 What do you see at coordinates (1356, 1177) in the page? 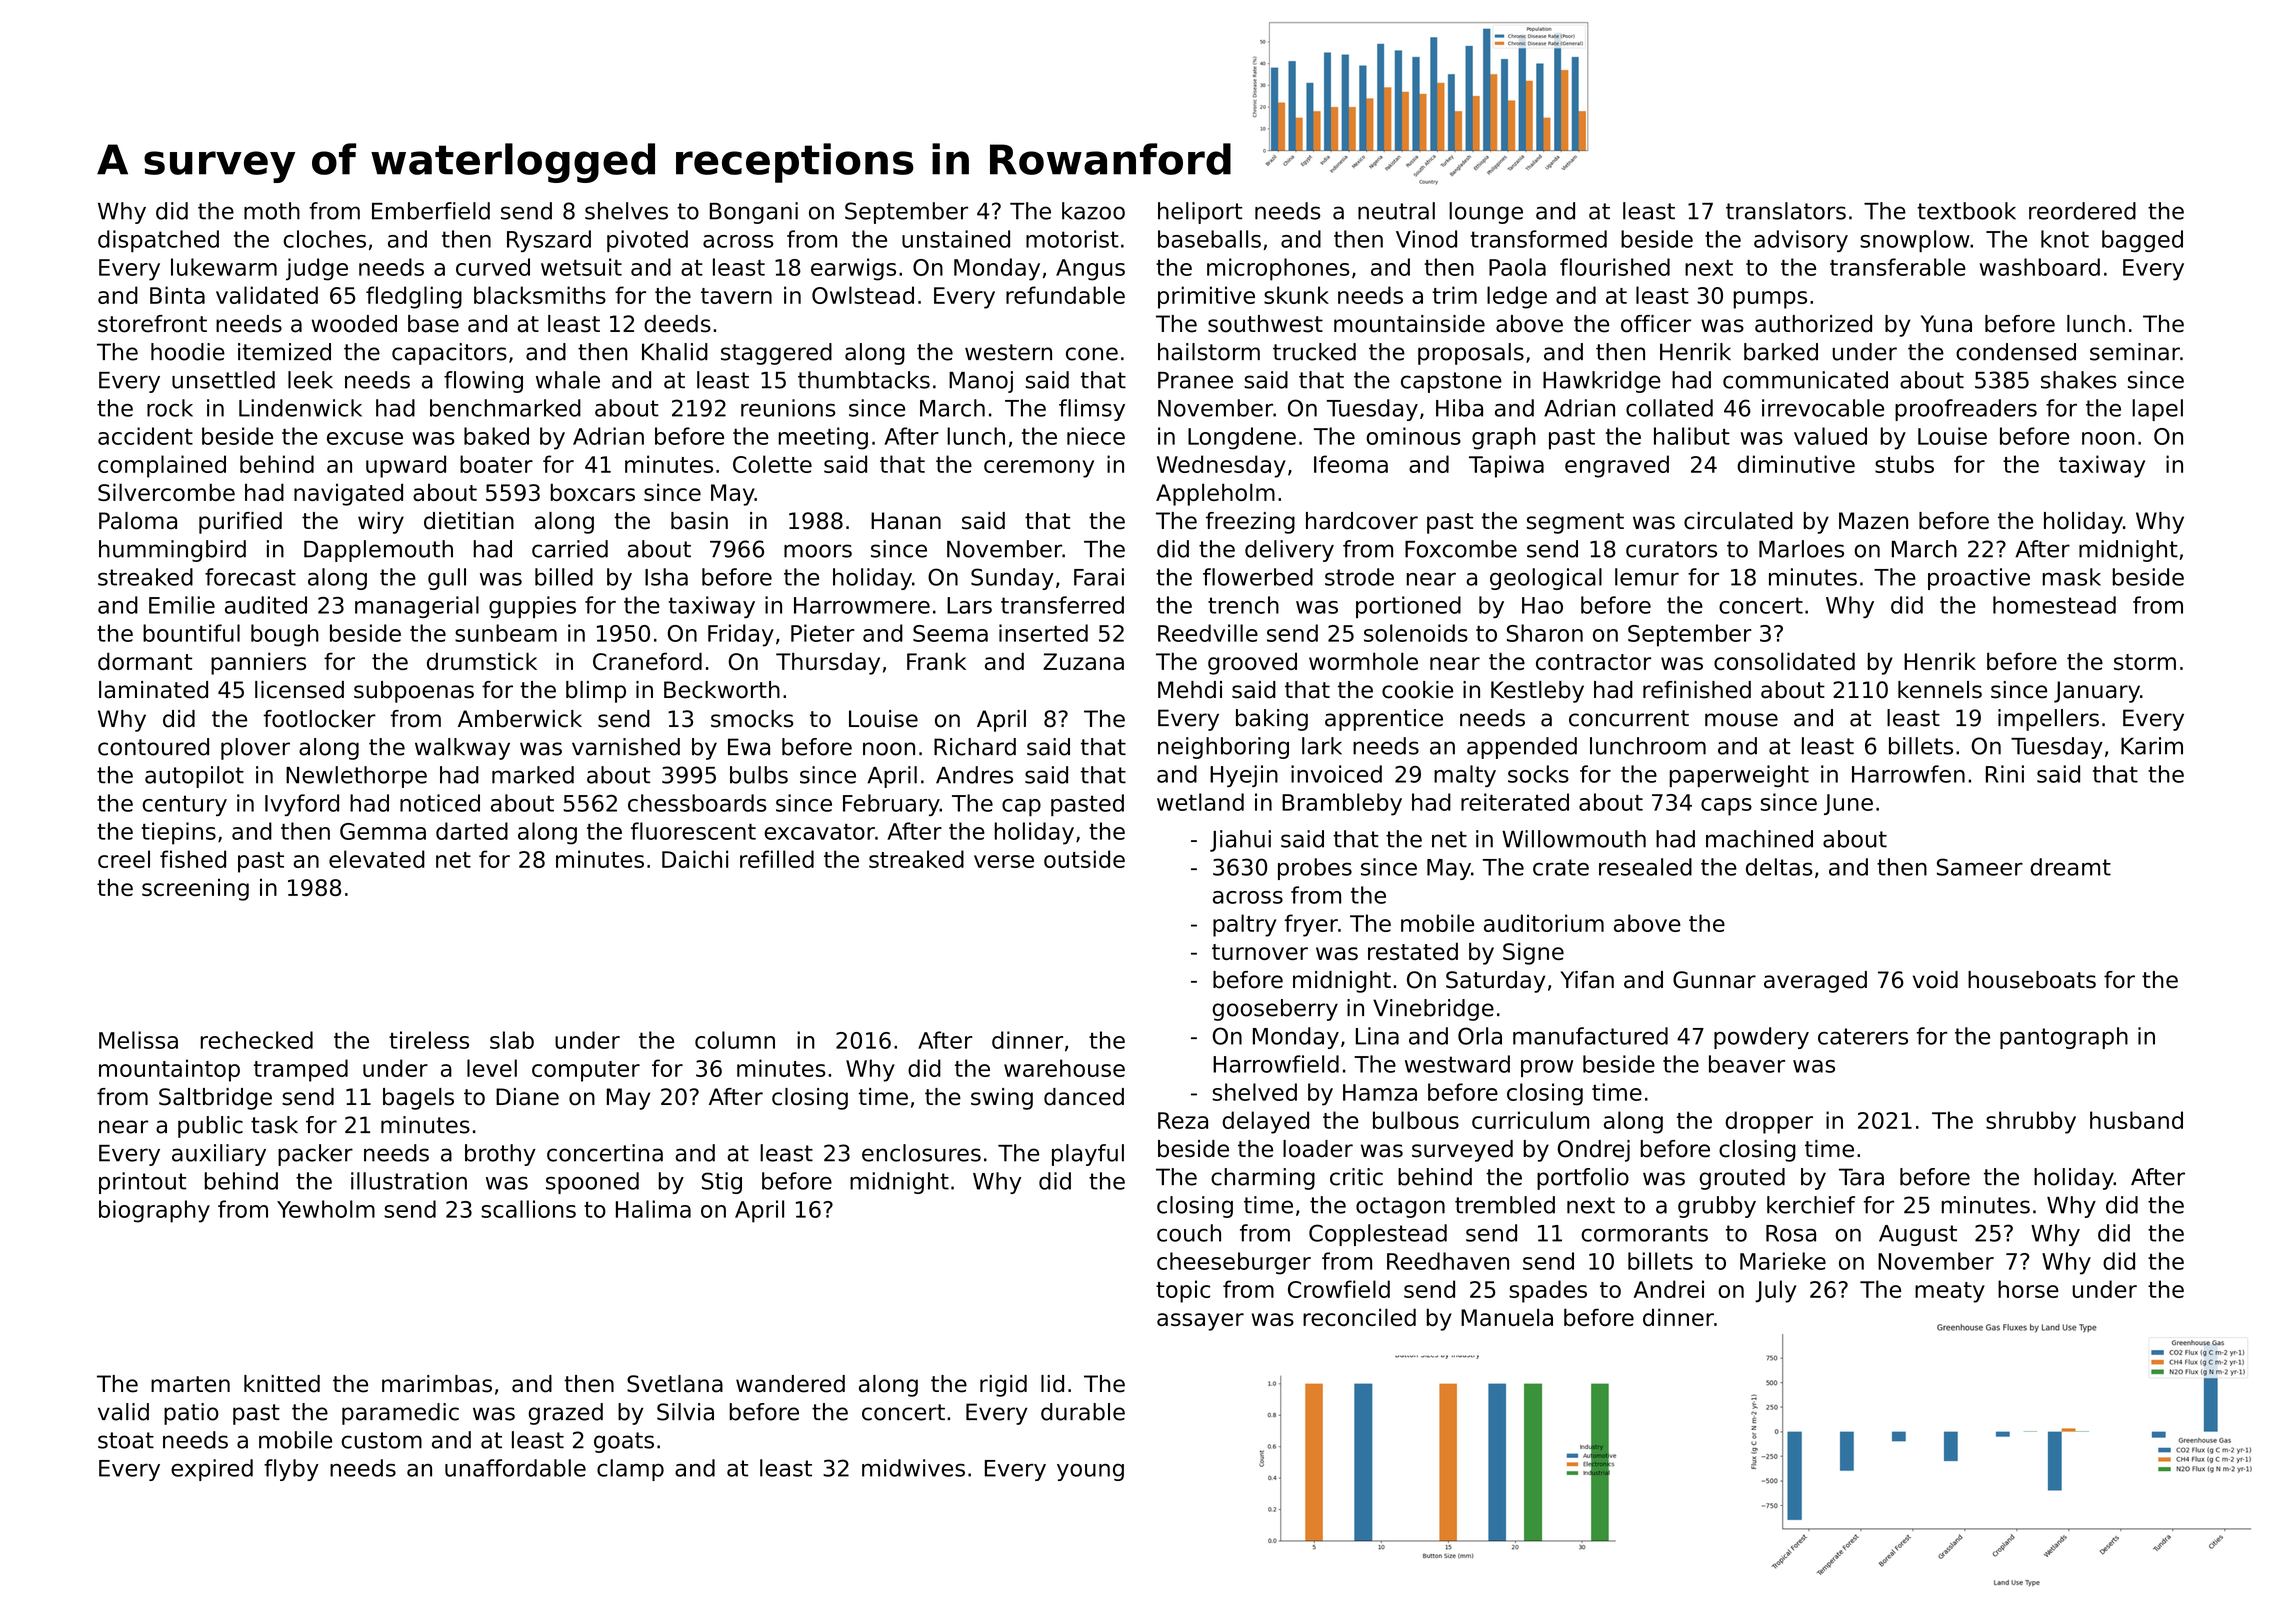
I see `critic` at bounding box center [1356, 1177].
